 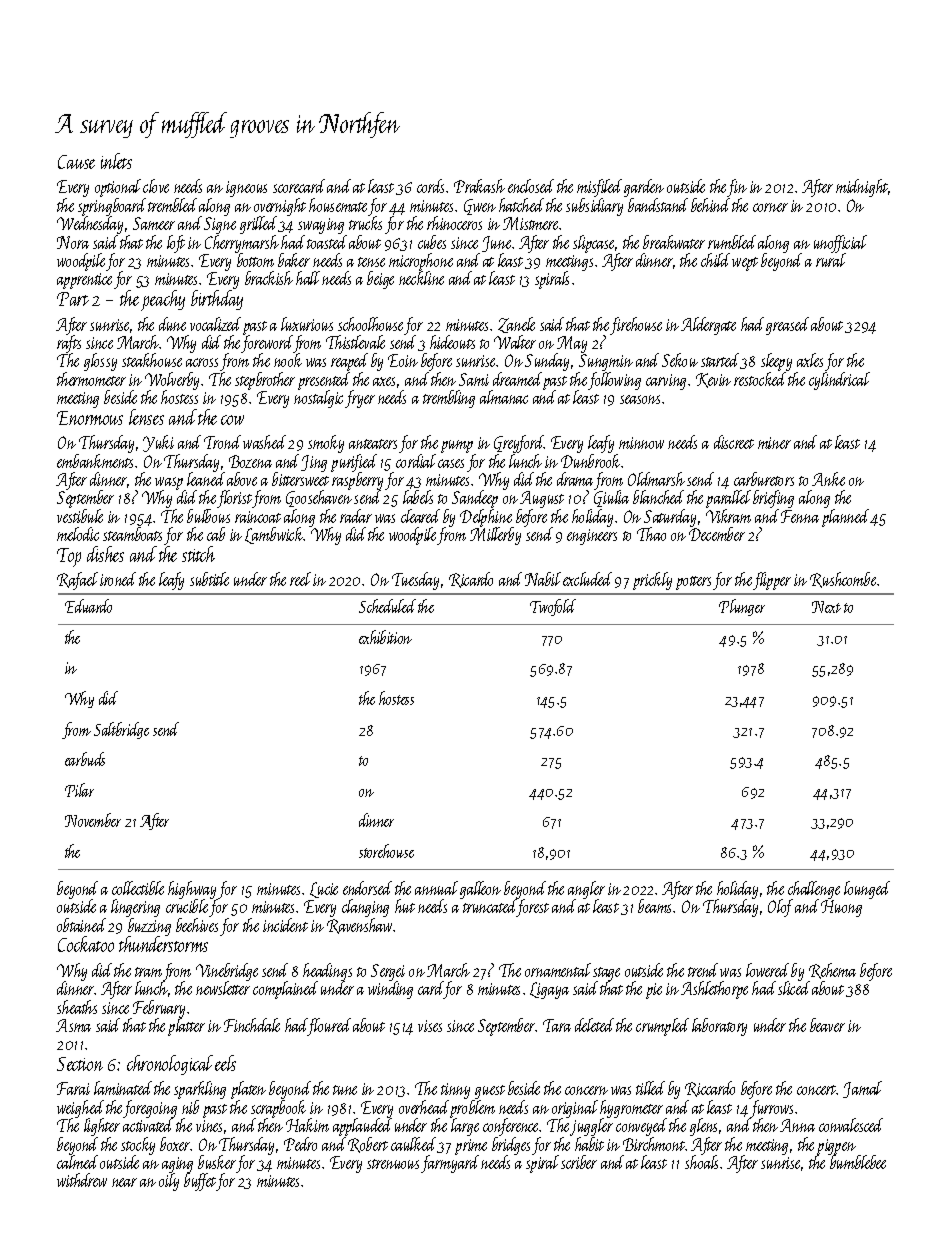 What do you see at coordinates (124, 1182) in the screenshot?
I see `near` at bounding box center [124, 1182].
